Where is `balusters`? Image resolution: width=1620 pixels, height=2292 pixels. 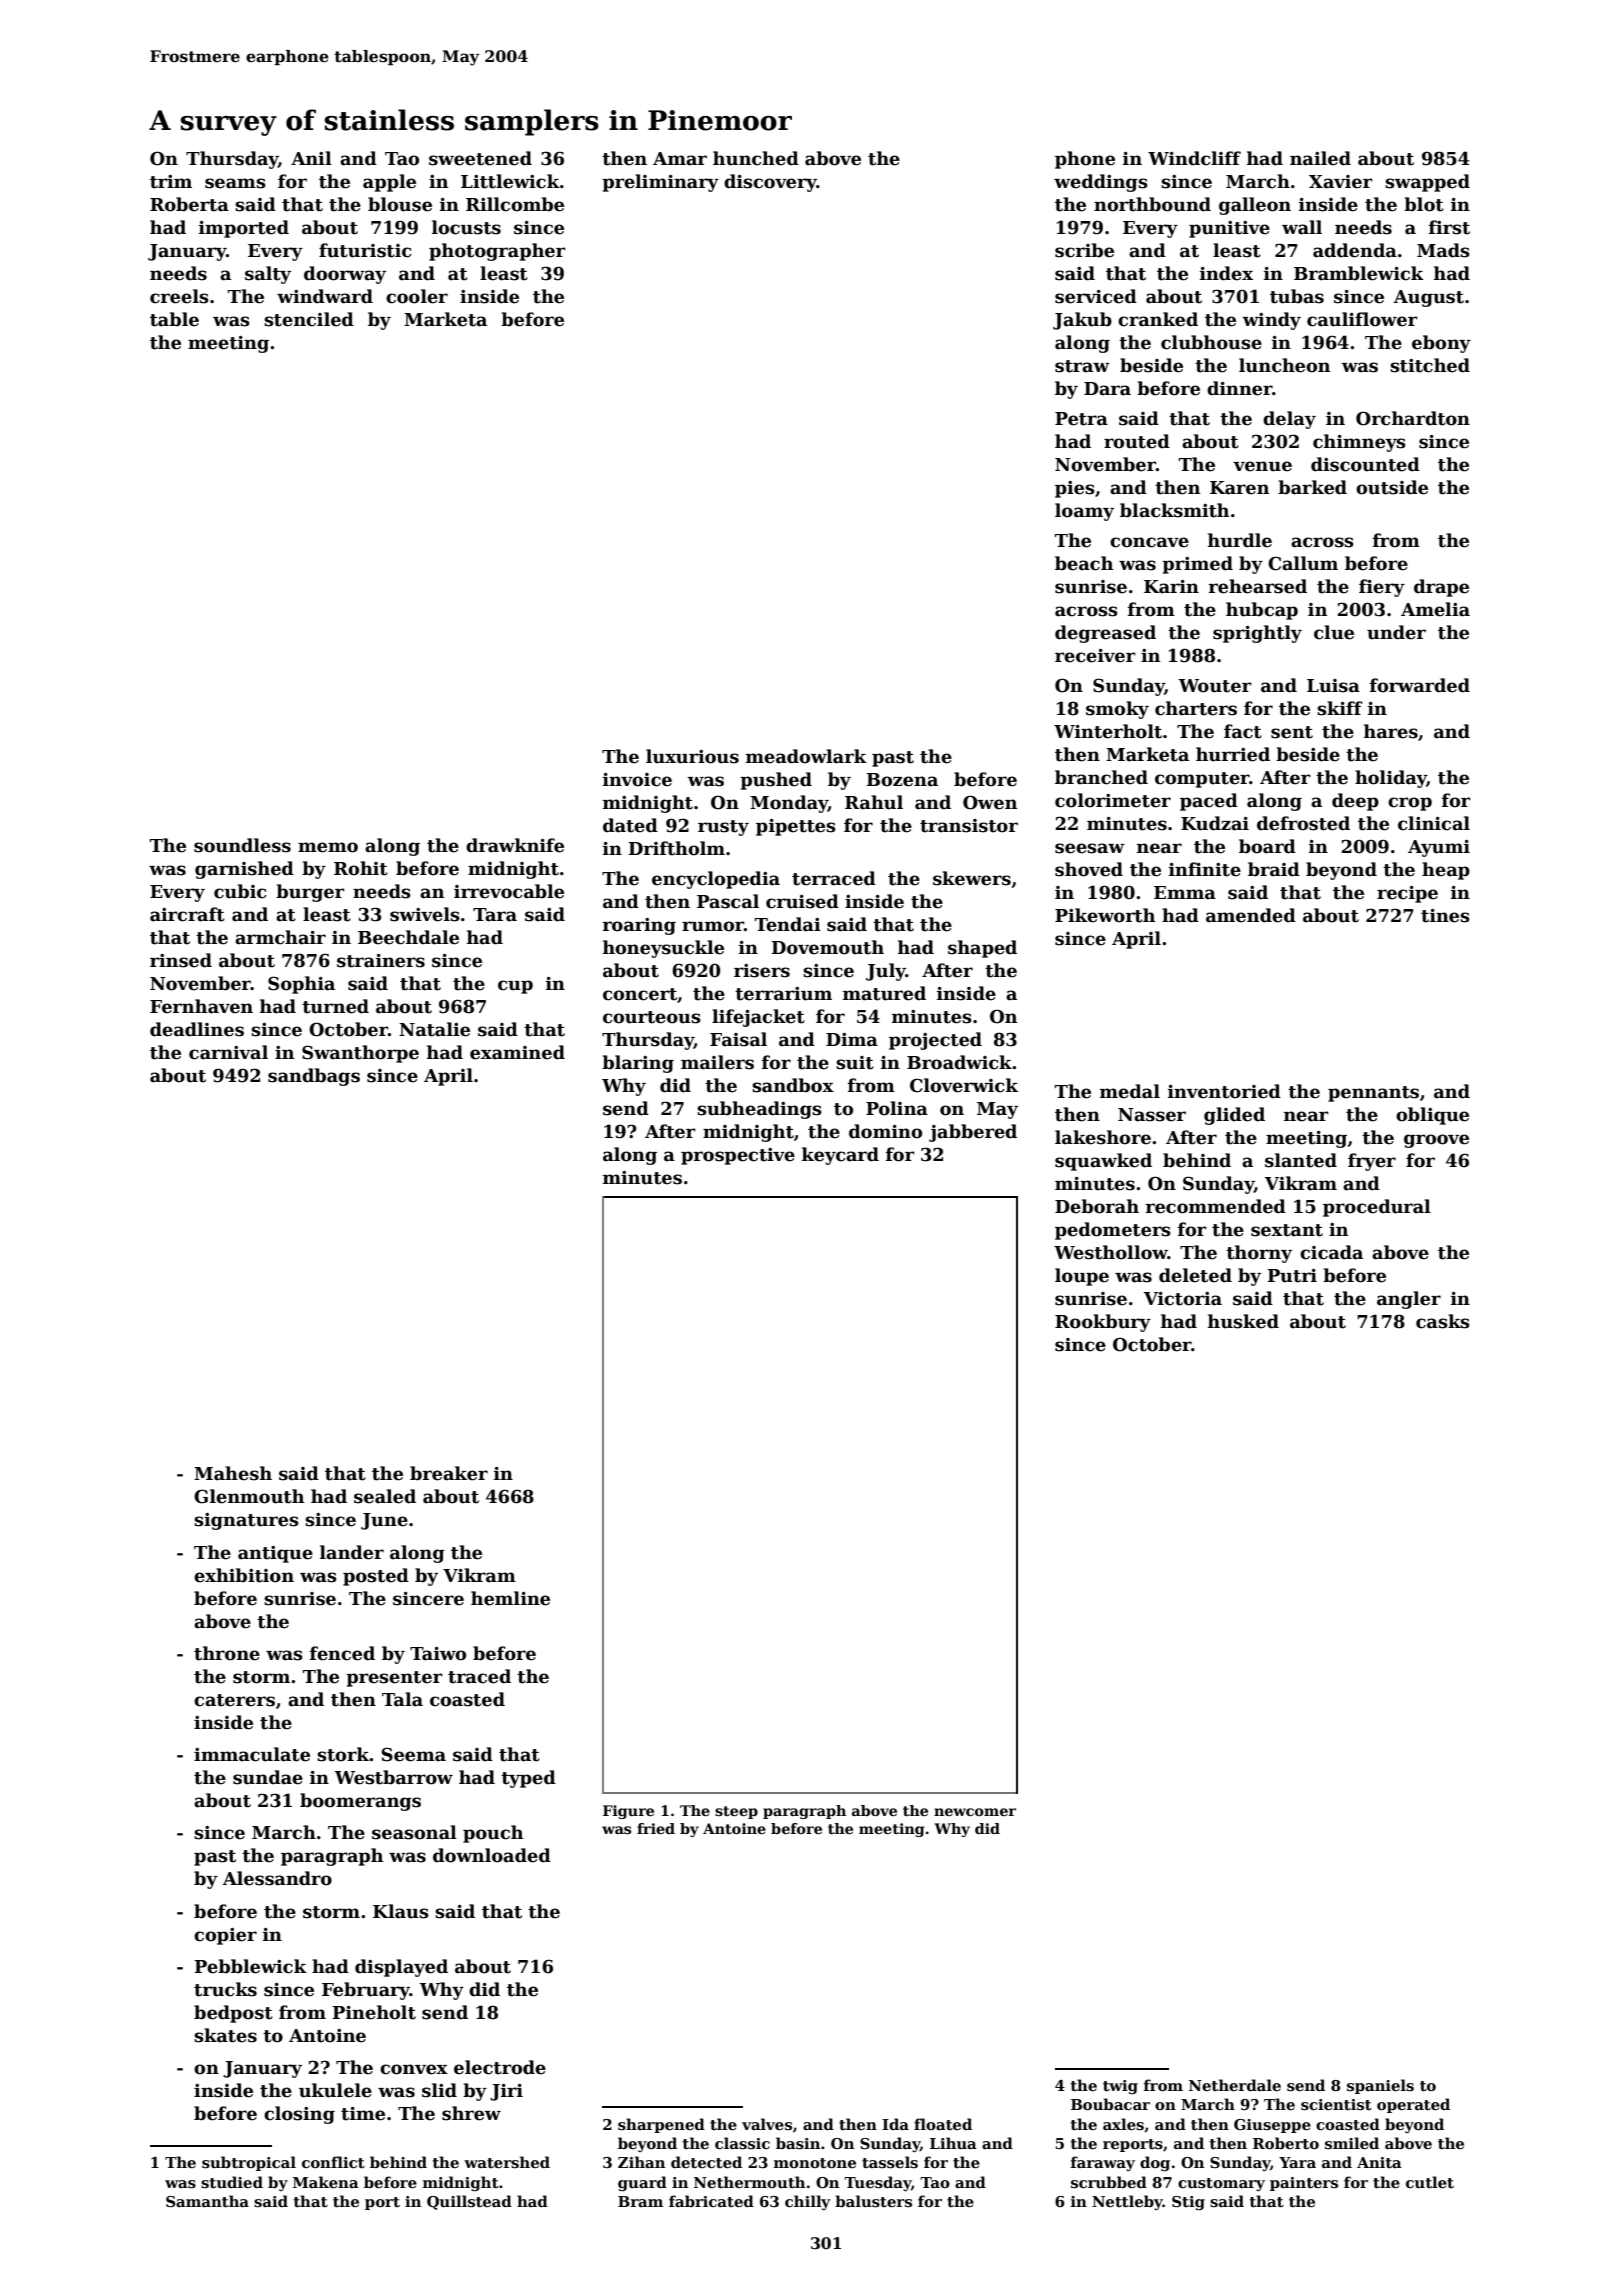 balusters is located at coordinates (873, 2201).
